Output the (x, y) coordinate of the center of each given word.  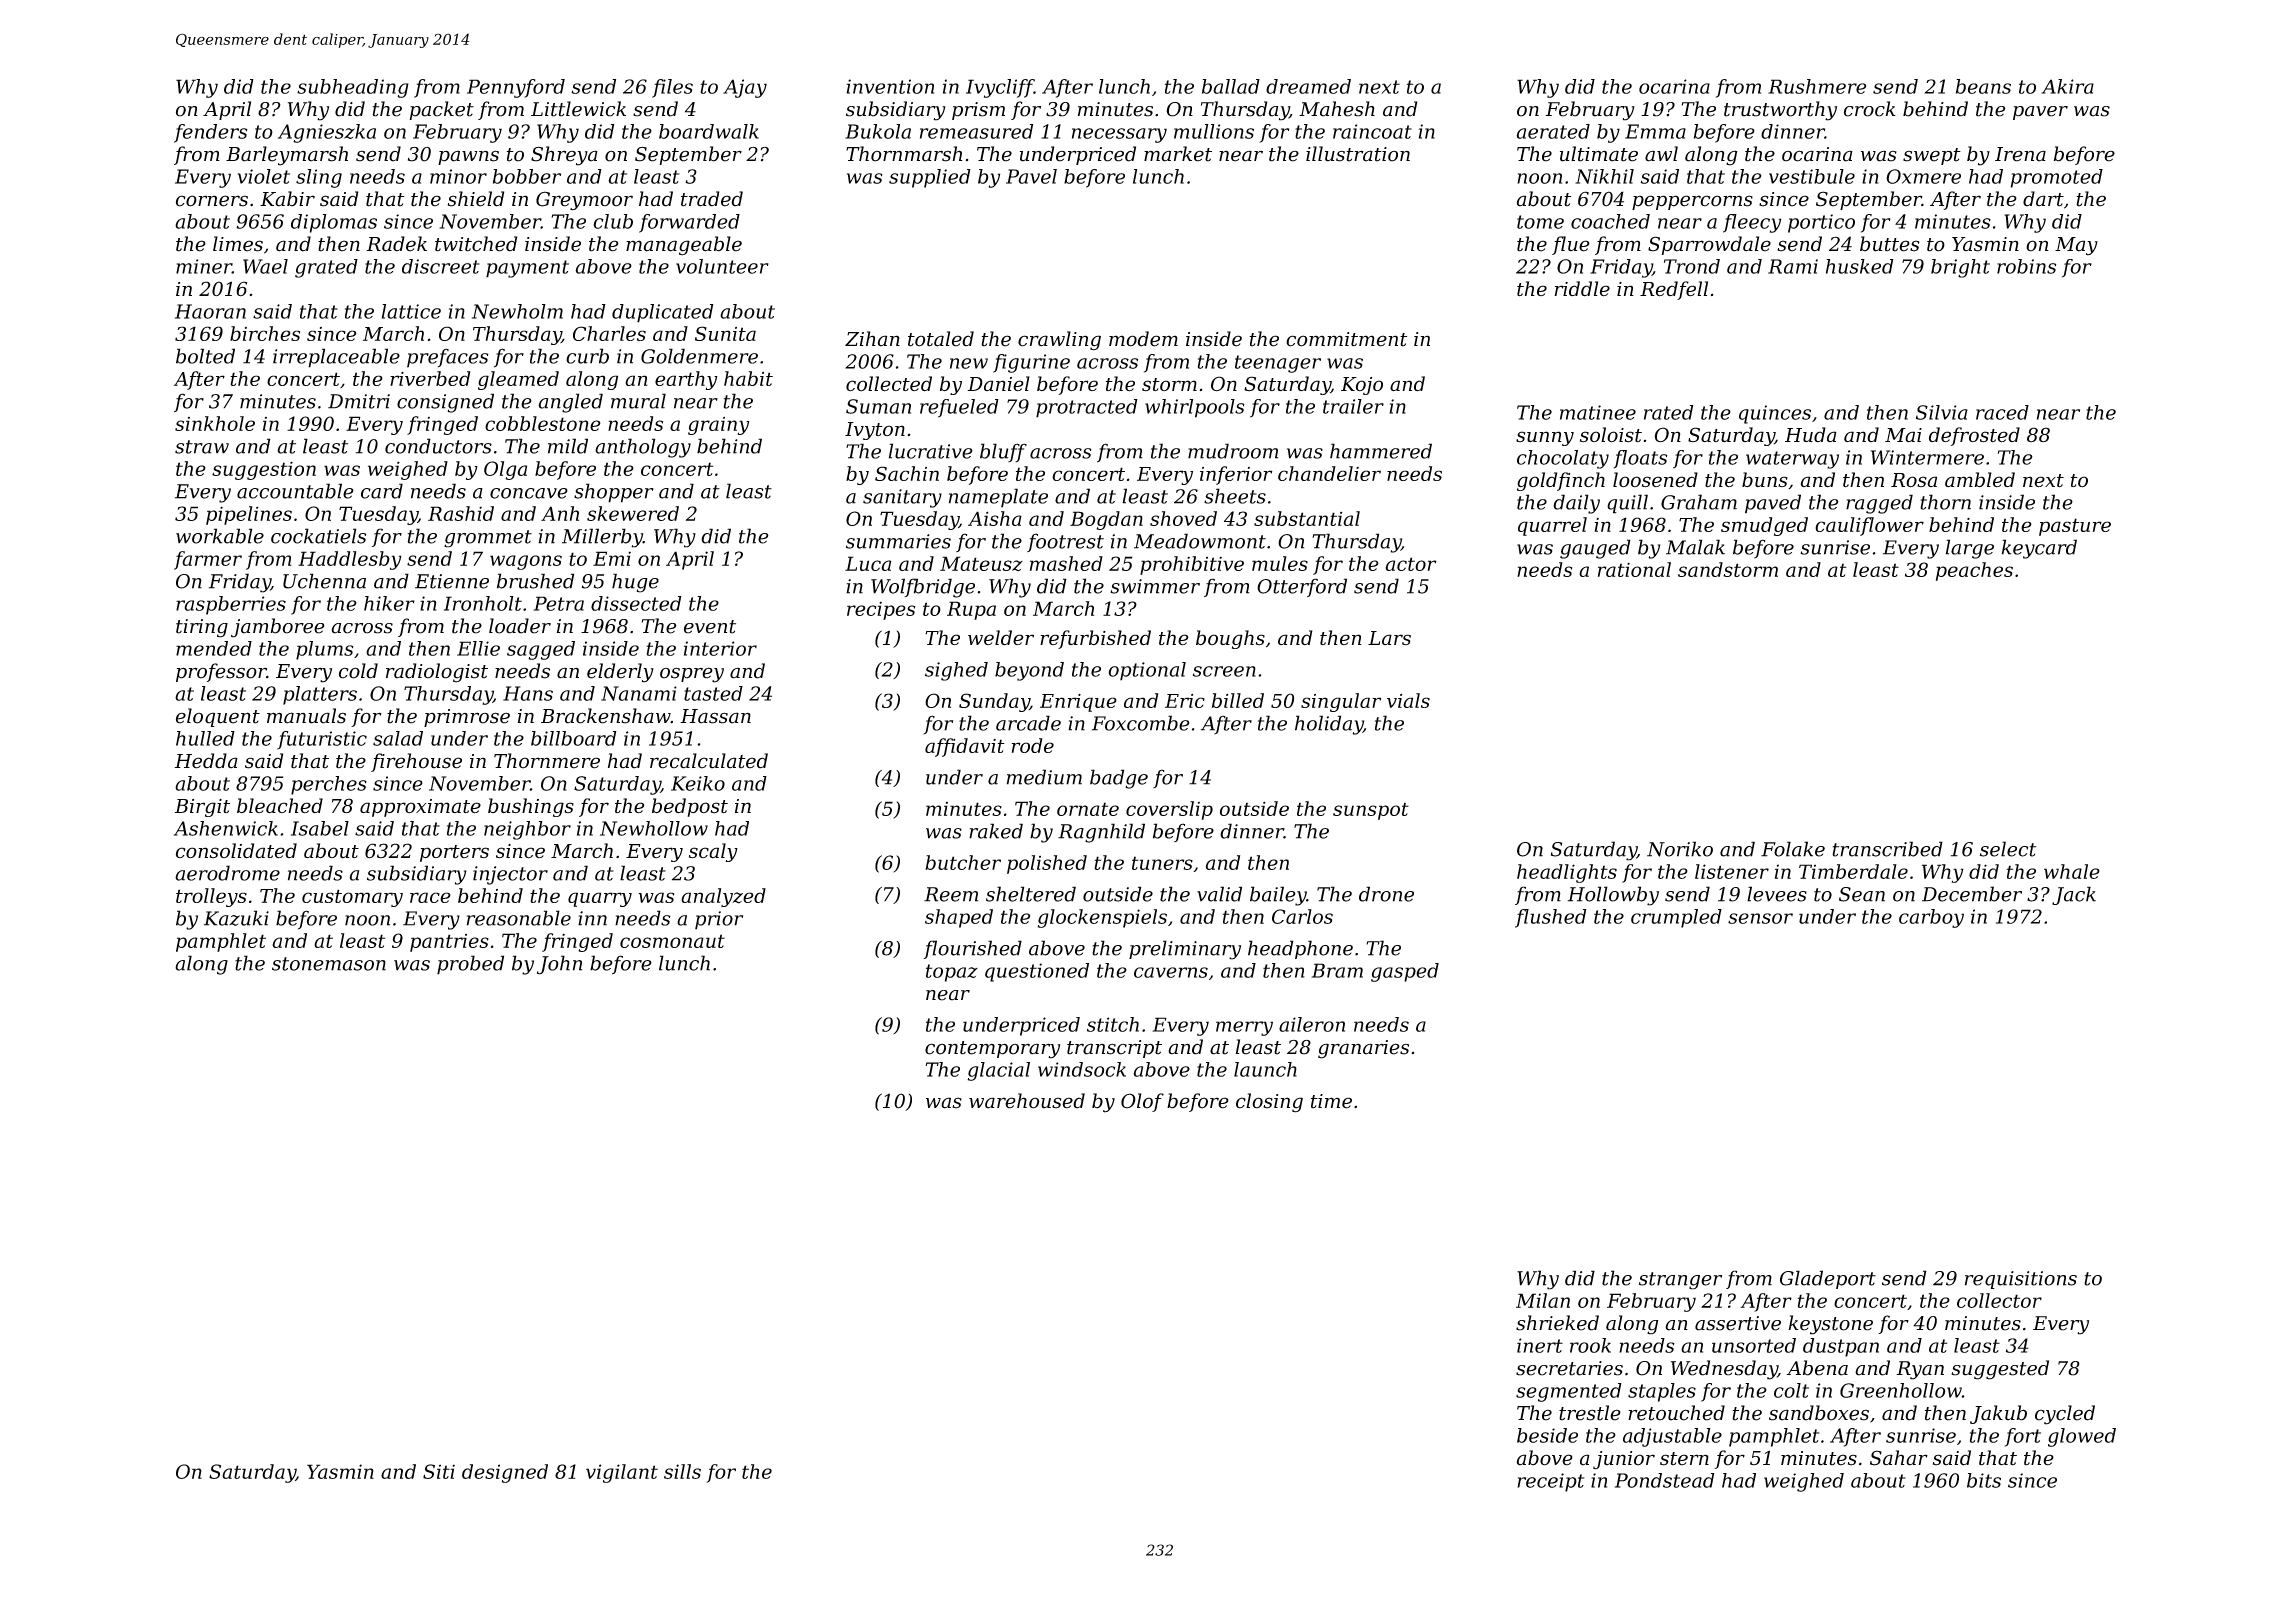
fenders (211, 133)
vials (1408, 700)
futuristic (322, 740)
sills (682, 1471)
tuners (1162, 863)
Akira (2067, 86)
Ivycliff (1000, 88)
